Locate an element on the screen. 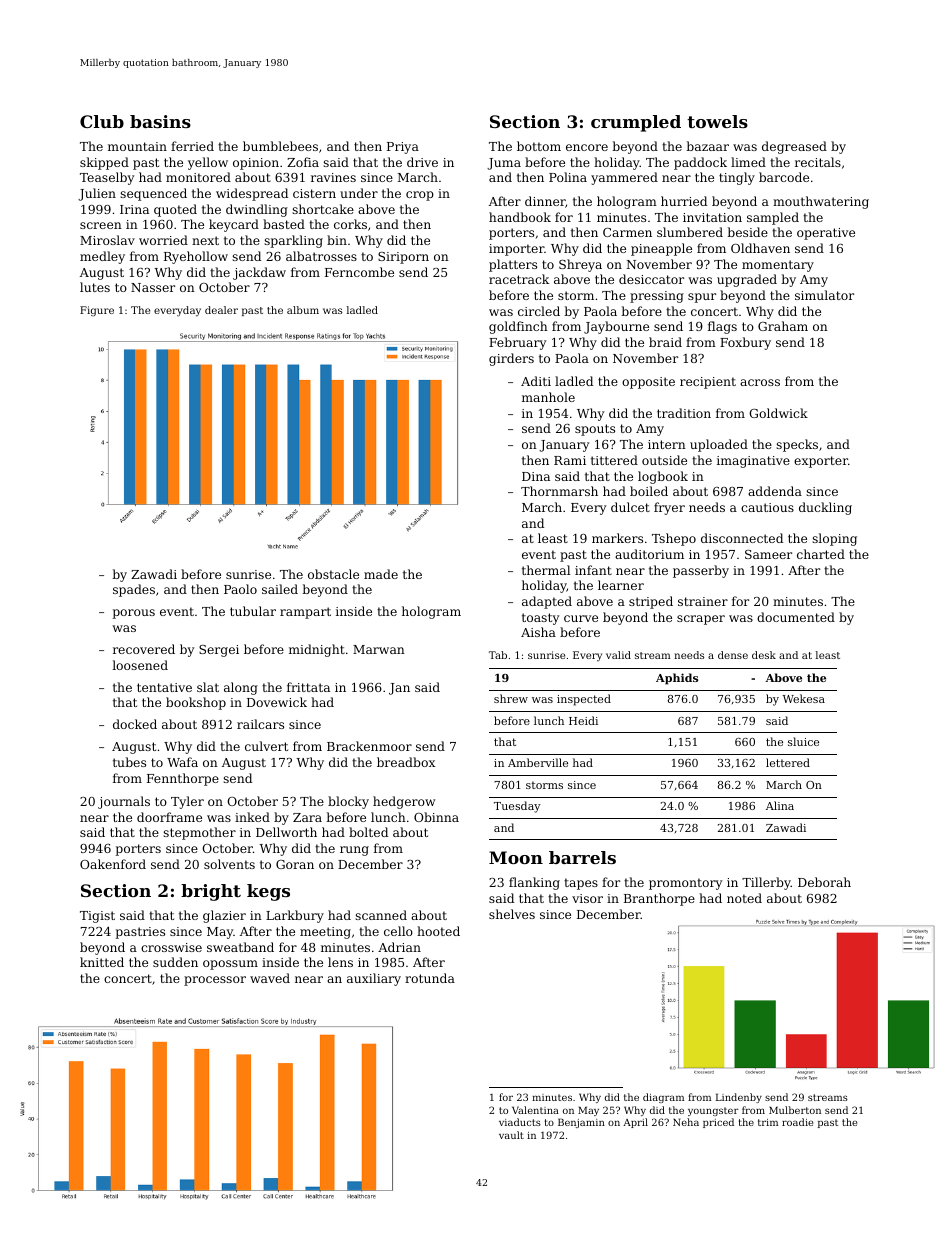 The height and width of the screenshot is (1233, 952). Tab is located at coordinates (498, 655).
